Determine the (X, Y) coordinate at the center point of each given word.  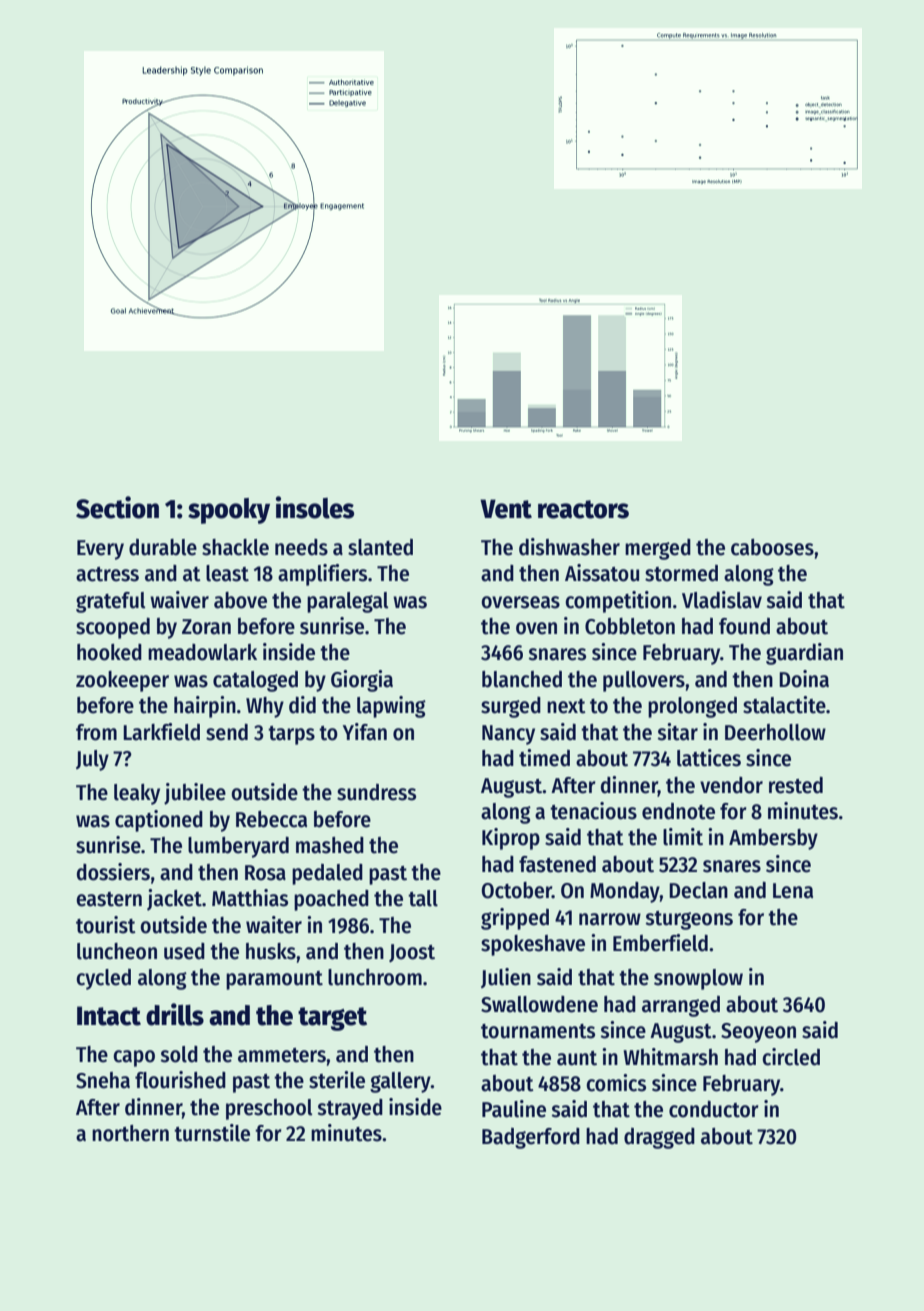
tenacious (593, 811)
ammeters (282, 1055)
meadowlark (202, 652)
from (96, 732)
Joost (412, 953)
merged (658, 549)
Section (117, 507)
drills (175, 1014)
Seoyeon (758, 1033)
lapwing (391, 707)
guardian (804, 654)
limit (683, 837)
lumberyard (238, 847)
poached (331, 900)
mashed (330, 845)
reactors (583, 509)
